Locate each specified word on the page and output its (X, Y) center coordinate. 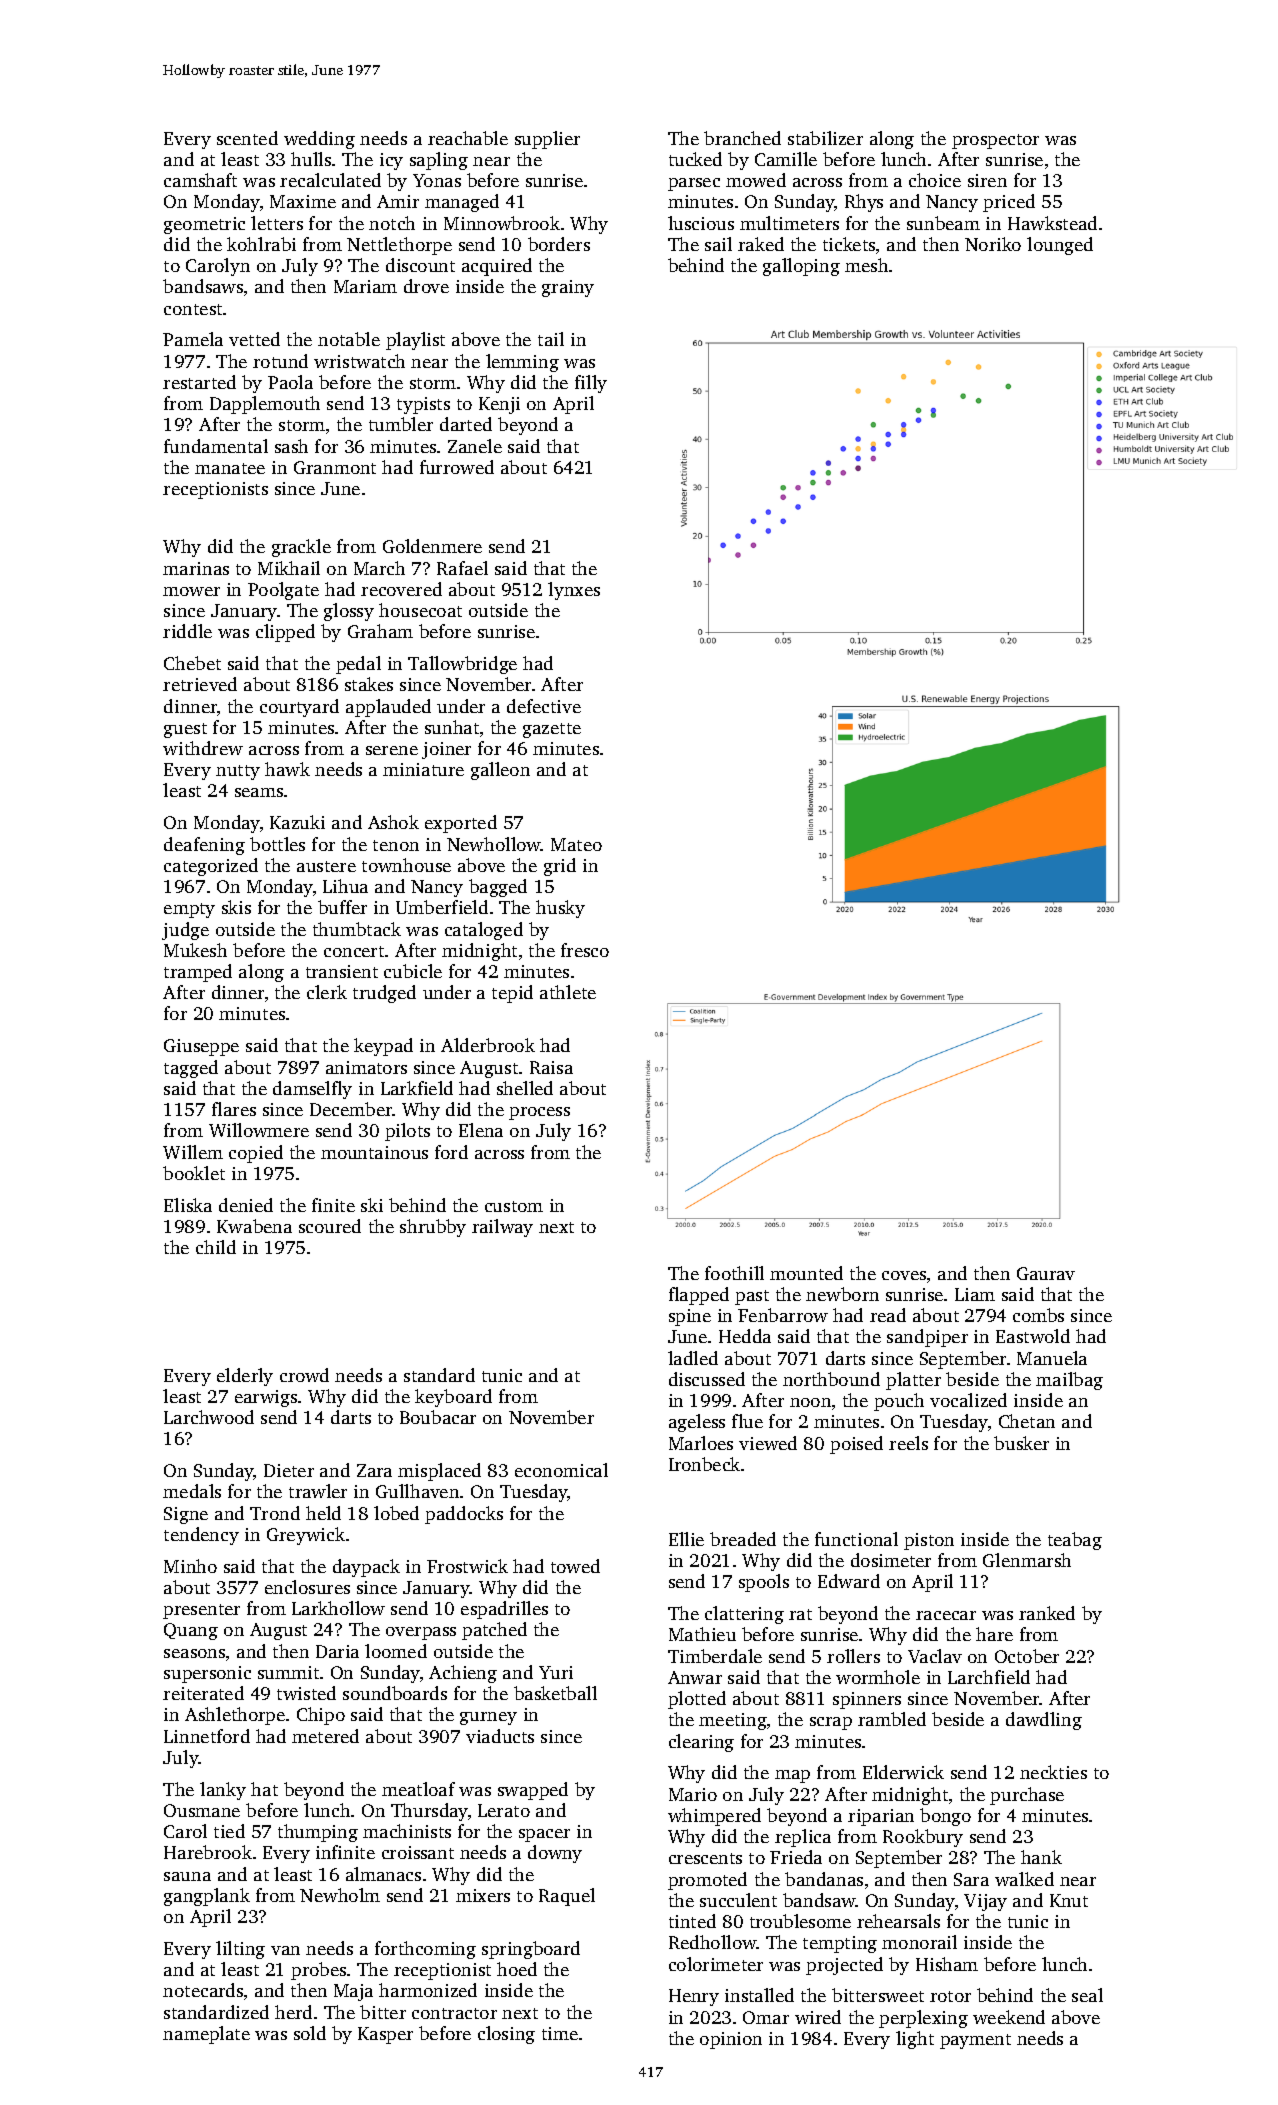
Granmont (335, 467)
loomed (396, 1651)
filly (591, 384)
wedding (319, 140)
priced (1009, 203)
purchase (1027, 1796)
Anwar (695, 1677)
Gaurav (1046, 1273)
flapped (699, 1296)
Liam (975, 1294)
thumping (318, 1833)
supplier (547, 140)
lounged (1060, 246)
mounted (806, 1273)
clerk (327, 992)
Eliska (188, 1205)
